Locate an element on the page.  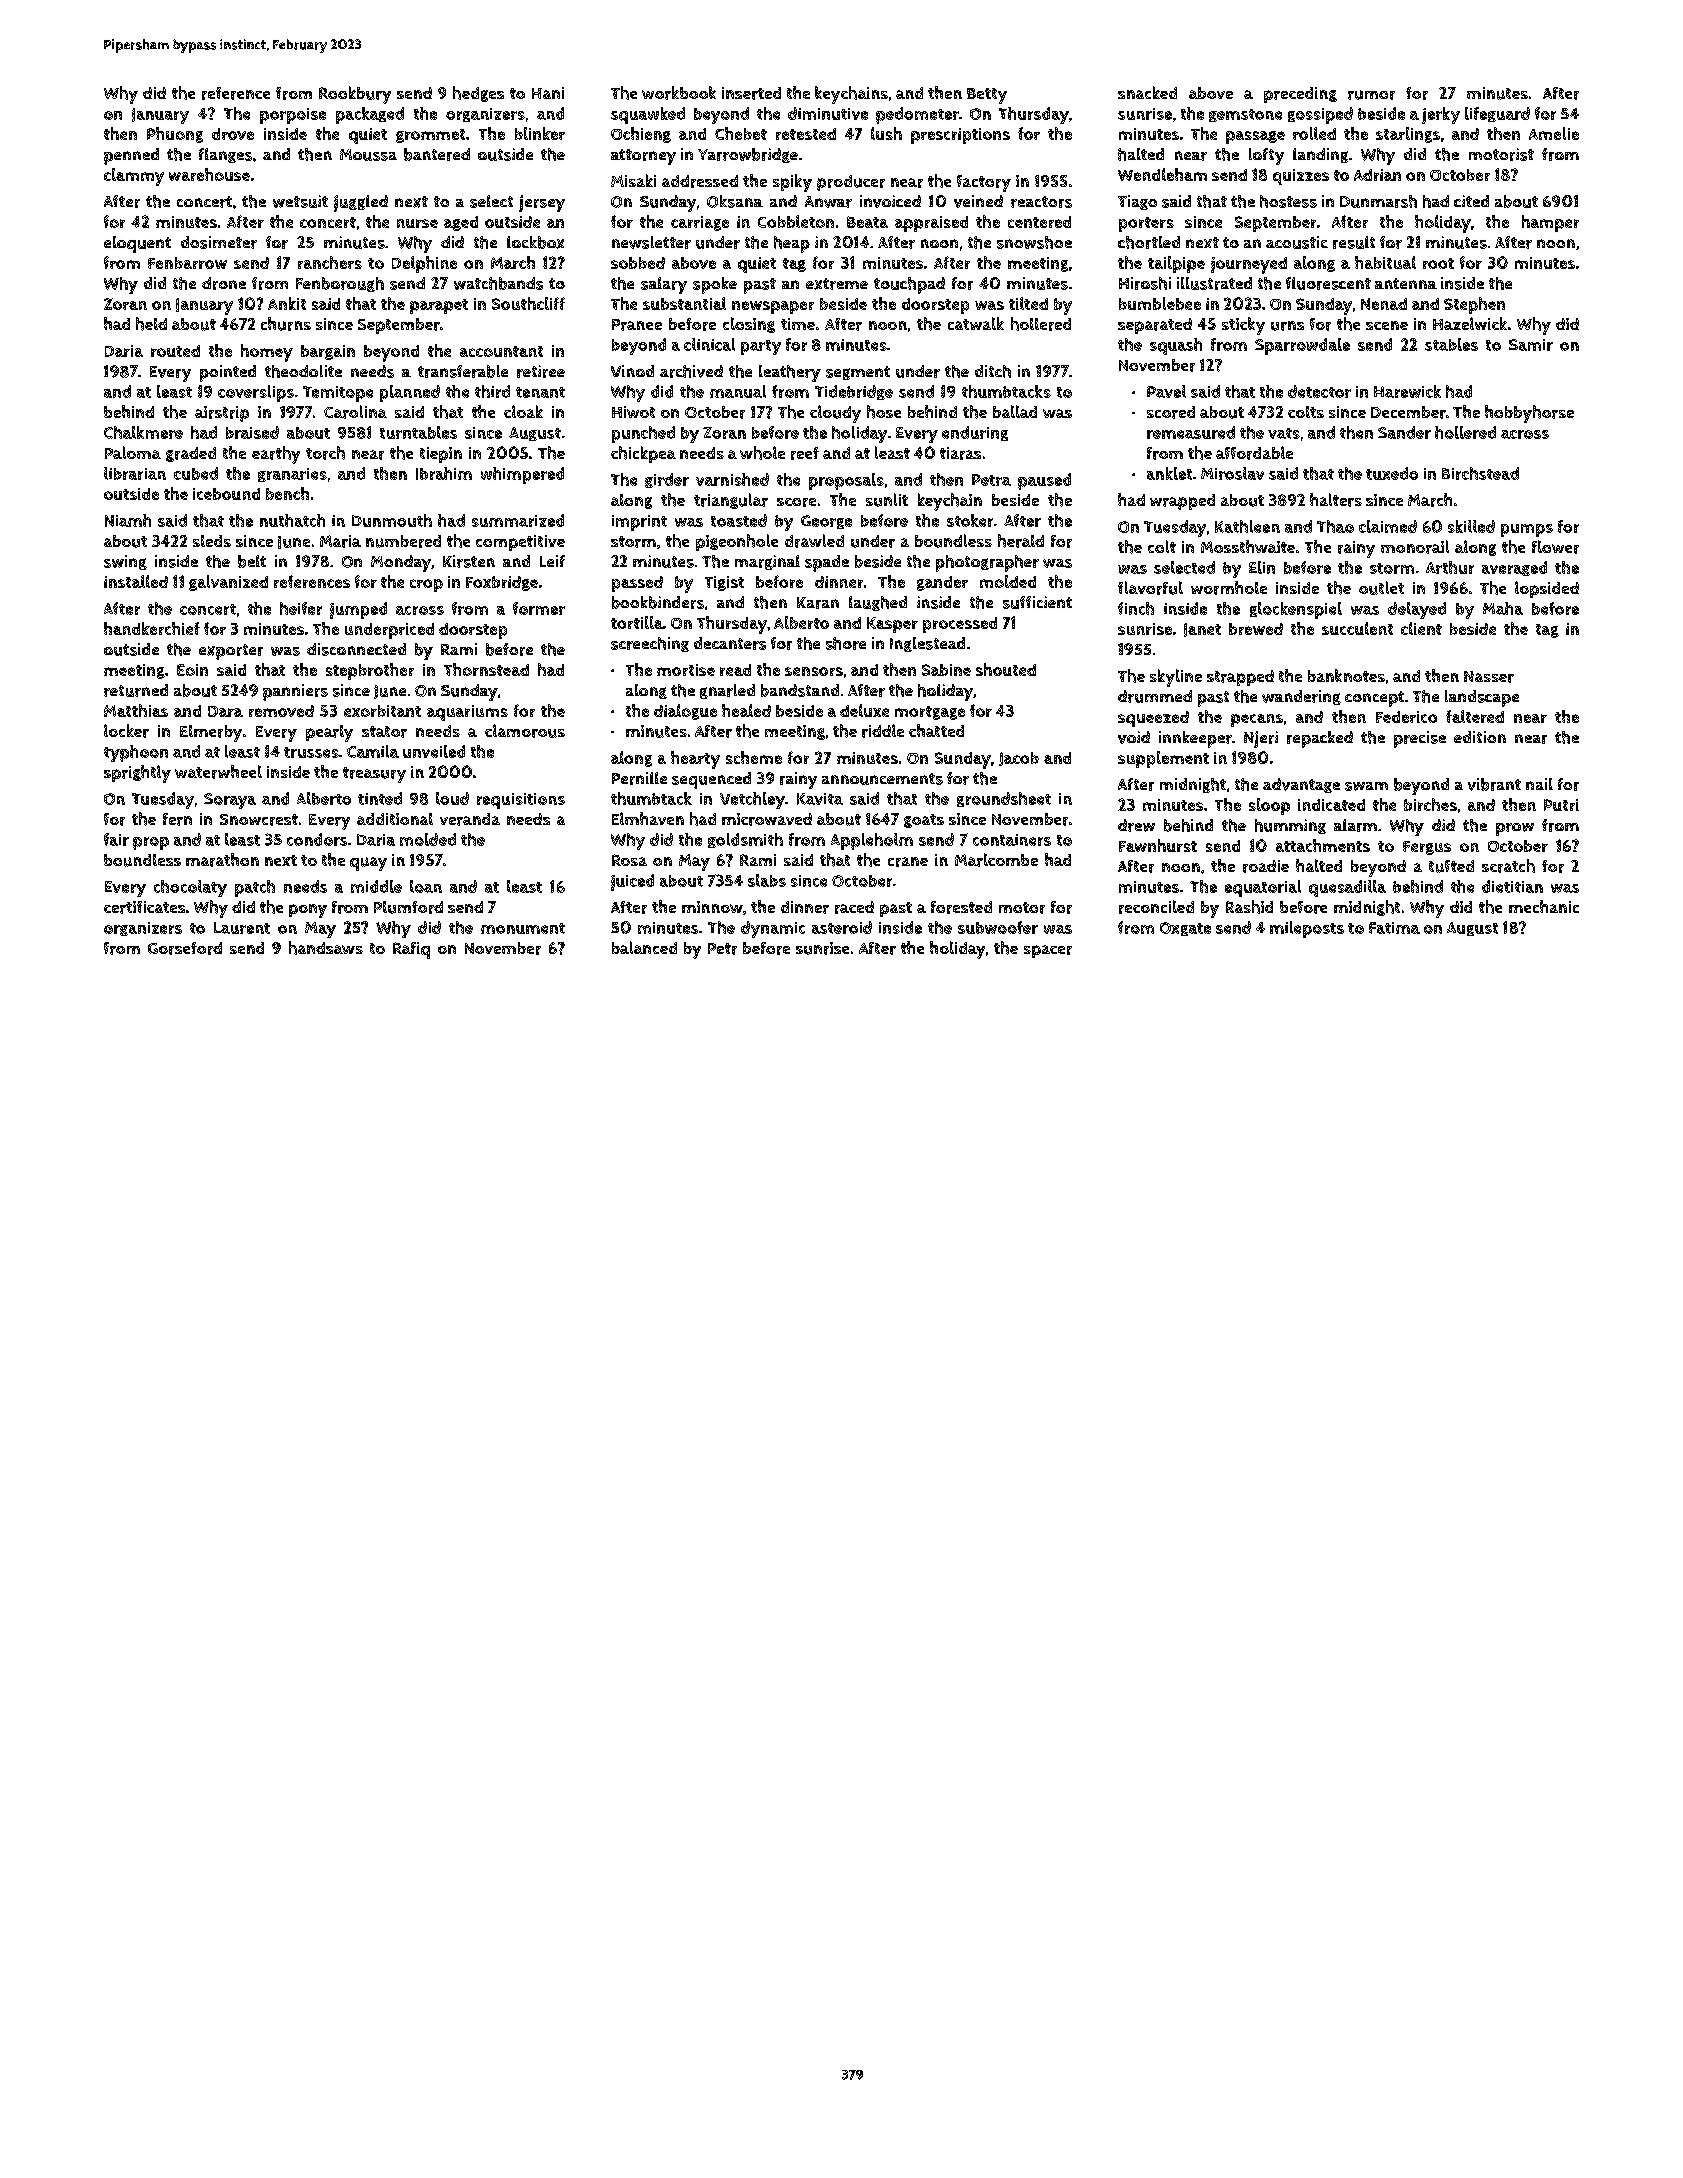
Gorseford is located at coordinates (185, 948).
